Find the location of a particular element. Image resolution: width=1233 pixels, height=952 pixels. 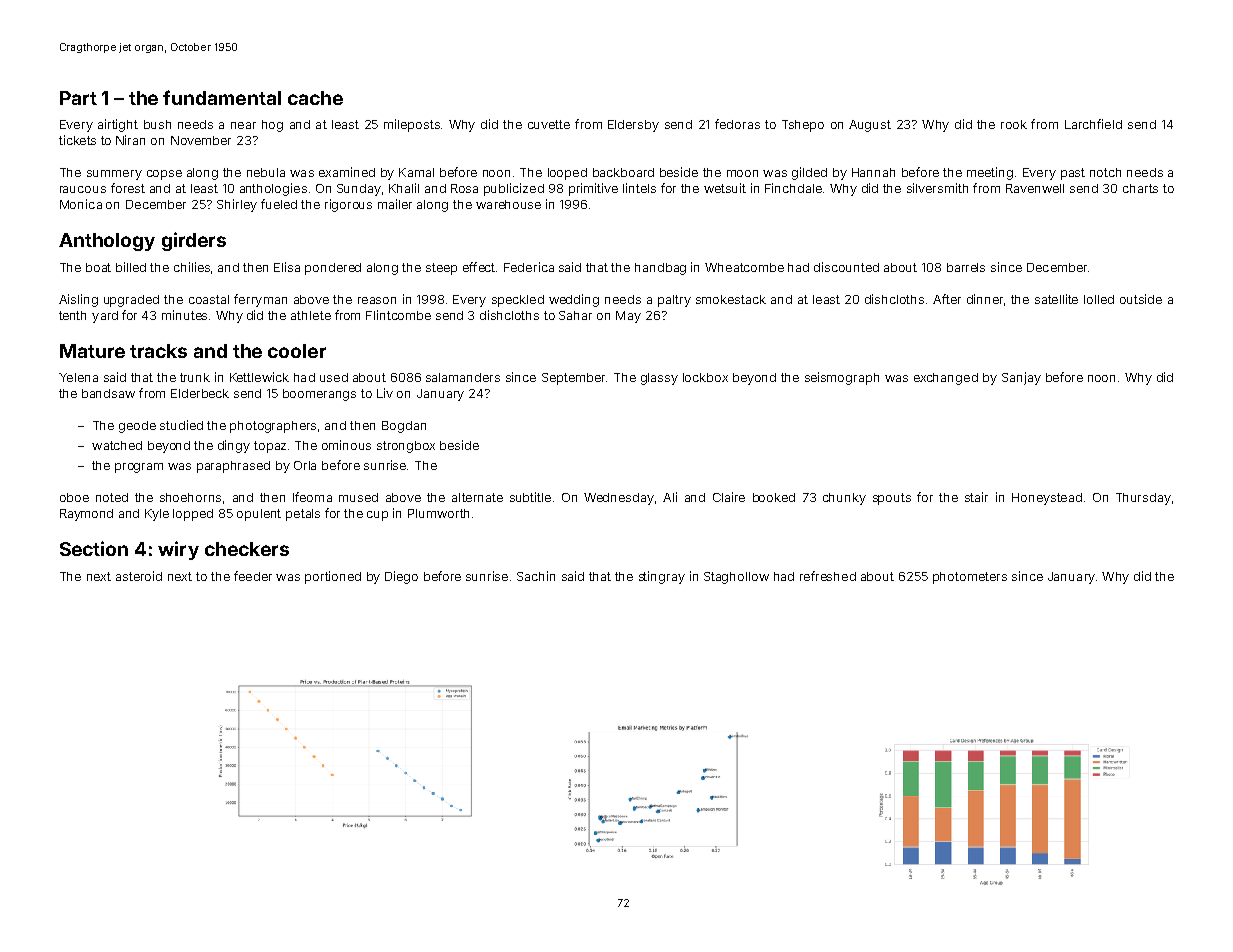

feeder is located at coordinates (253, 576).
